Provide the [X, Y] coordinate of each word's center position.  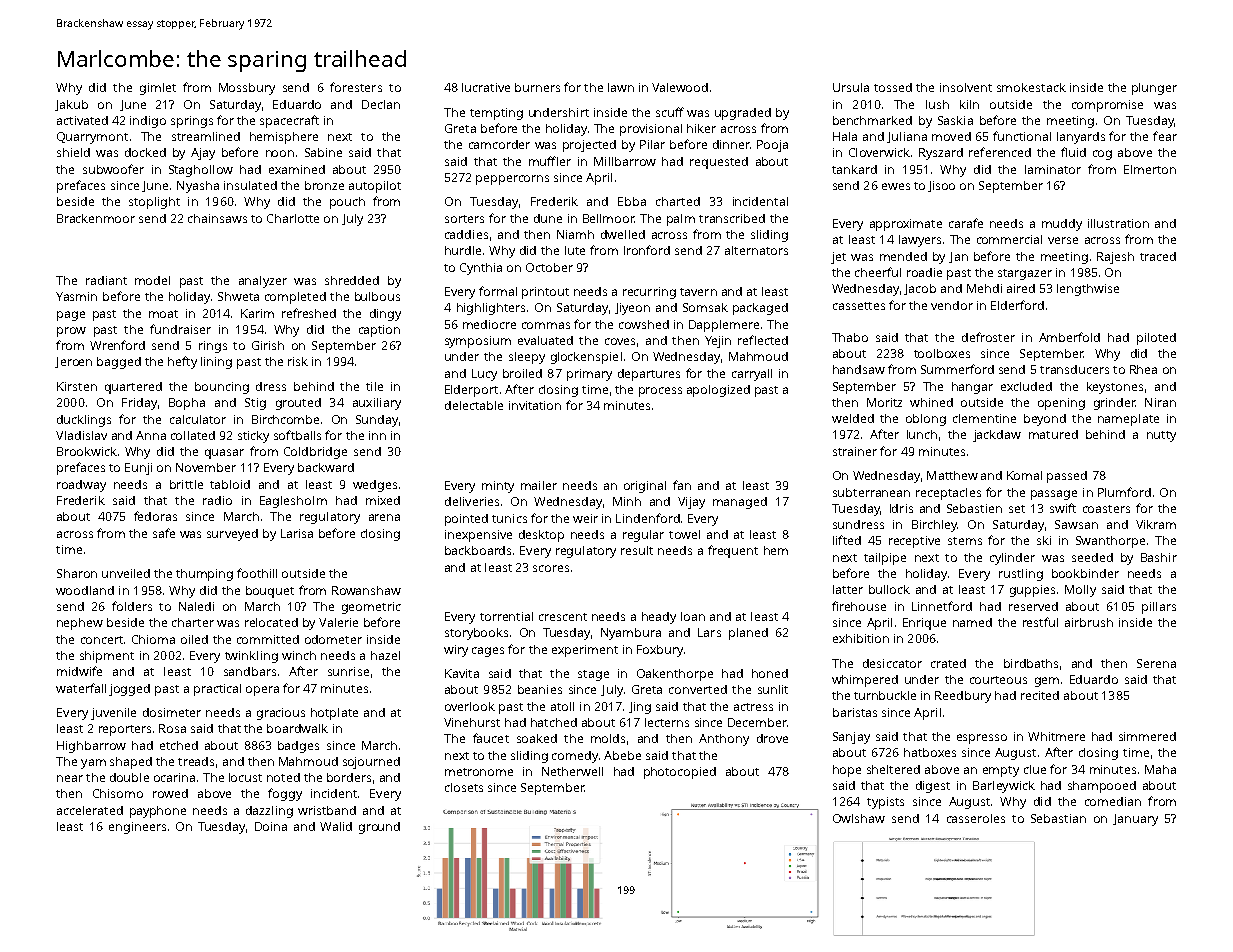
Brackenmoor [96, 218]
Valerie [338, 622]
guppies [1032, 591]
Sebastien [974, 508]
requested [719, 163]
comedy [575, 757]
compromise [1107, 106]
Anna [151, 435]
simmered [1147, 736]
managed [740, 503]
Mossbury [247, 89]
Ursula [851, 87]
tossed [893, 87]
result [637, 550]
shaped [131, 763]
